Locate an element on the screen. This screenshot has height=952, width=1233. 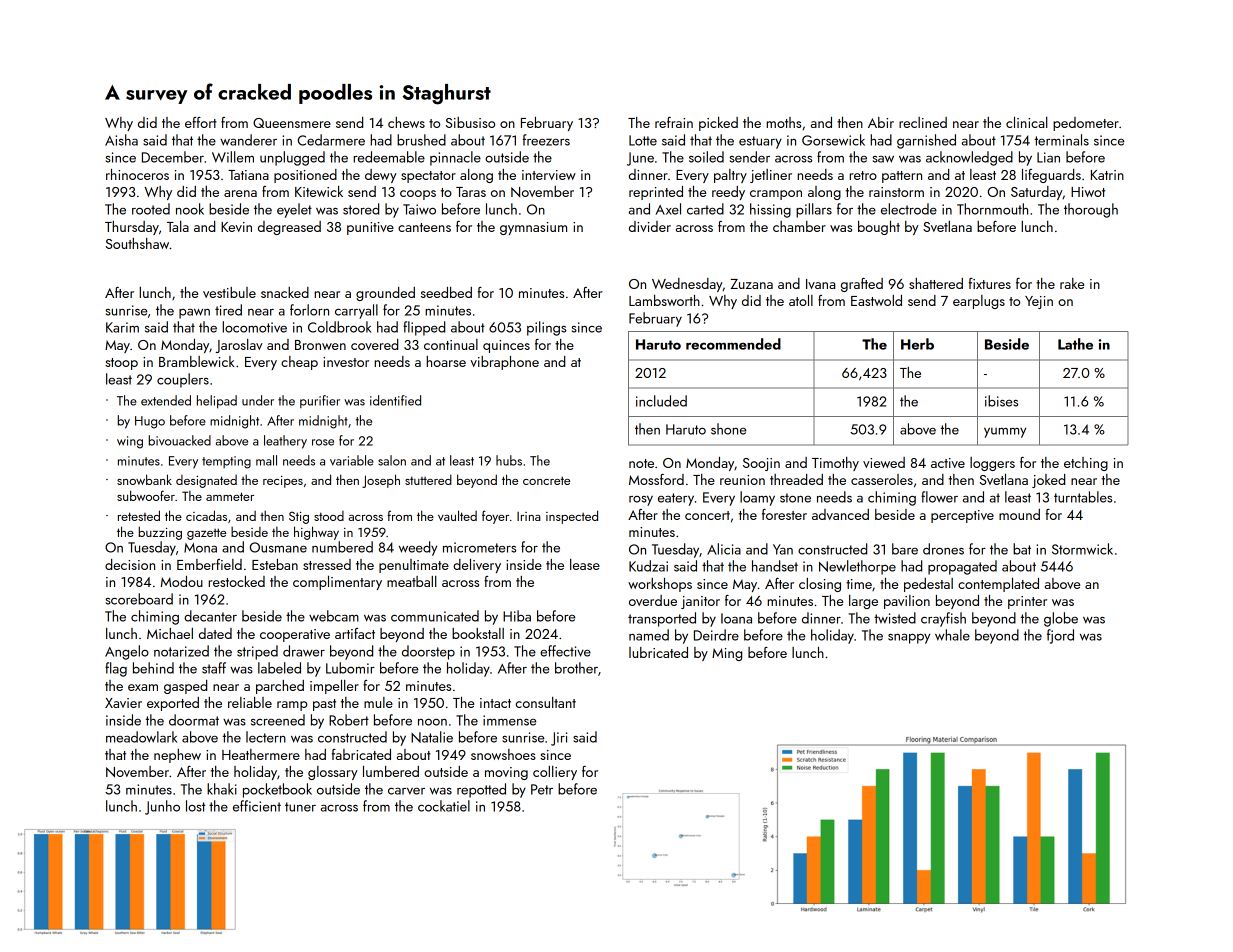
mound is located at coordinates (1019, 514).
